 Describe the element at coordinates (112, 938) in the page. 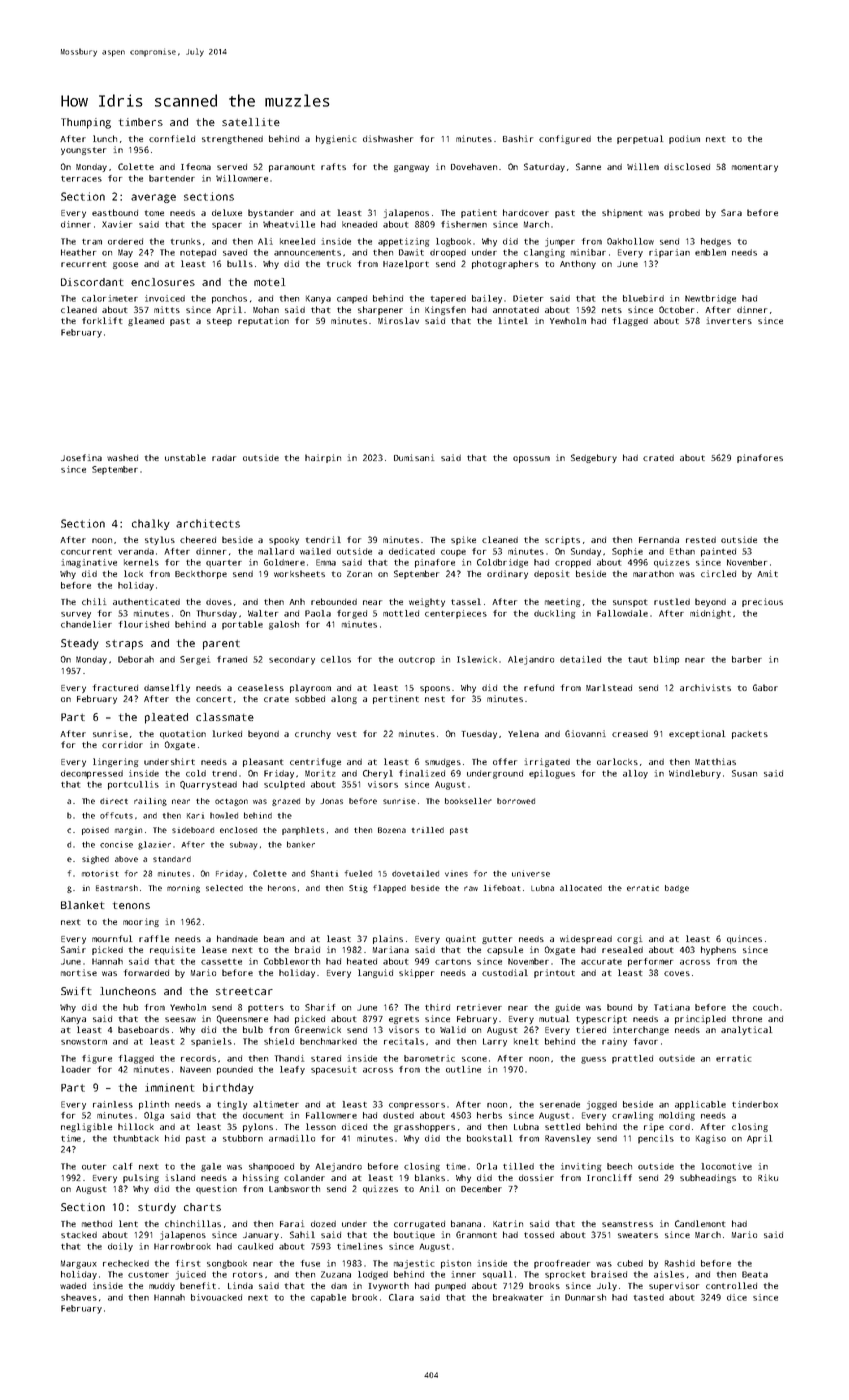

I see `mournful` at that location.
